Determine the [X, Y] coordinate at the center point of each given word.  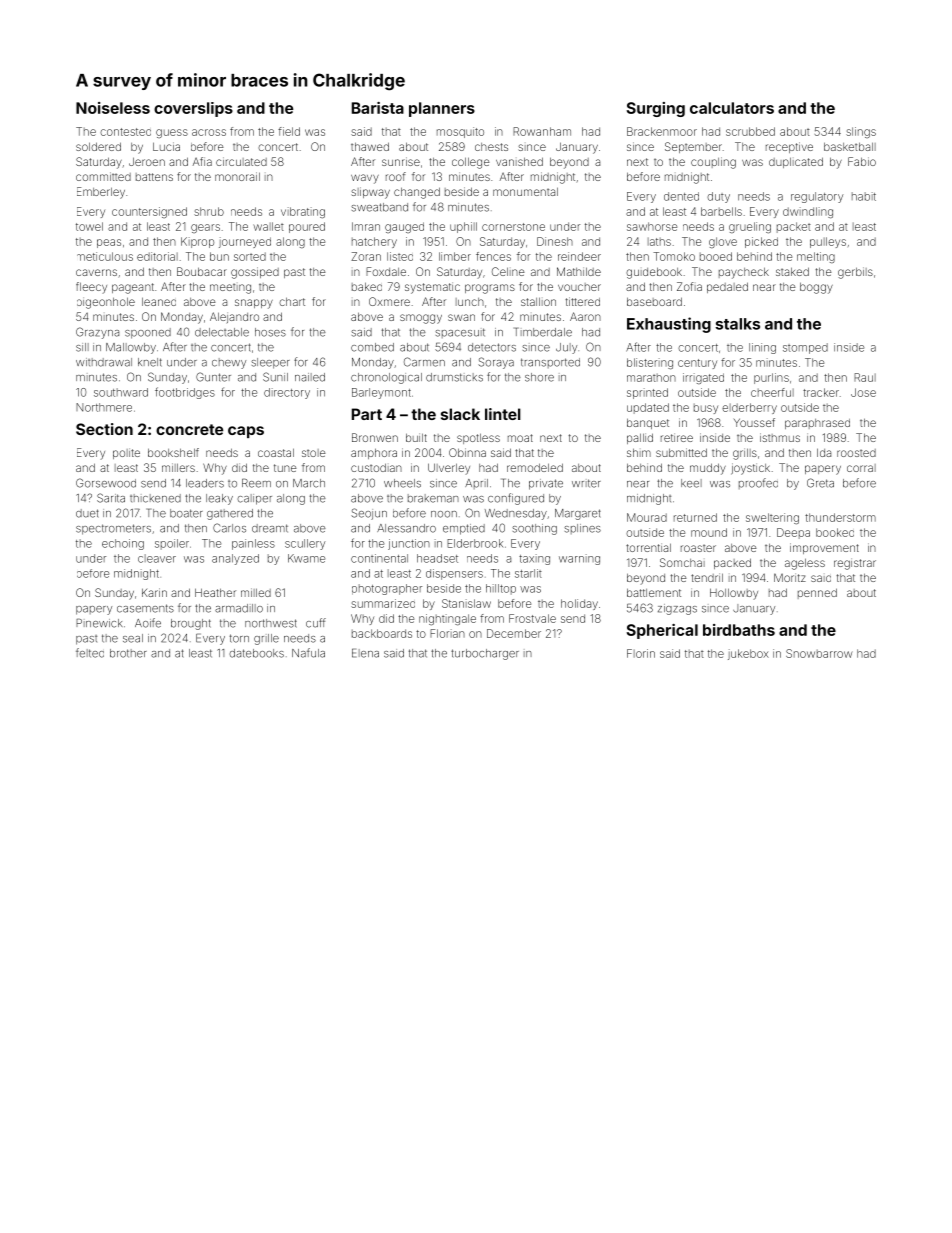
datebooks [256, 653]
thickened [155, 498]
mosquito [460, 132]
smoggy [421, 319]
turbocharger [485, 654]
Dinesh [555, 241]
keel [691, 483]
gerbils [855, 273]
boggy [816, 288]
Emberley [101, 193]
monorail [237, 176]
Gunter [213, 377]
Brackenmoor [662, 131]
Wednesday [516, 514]
